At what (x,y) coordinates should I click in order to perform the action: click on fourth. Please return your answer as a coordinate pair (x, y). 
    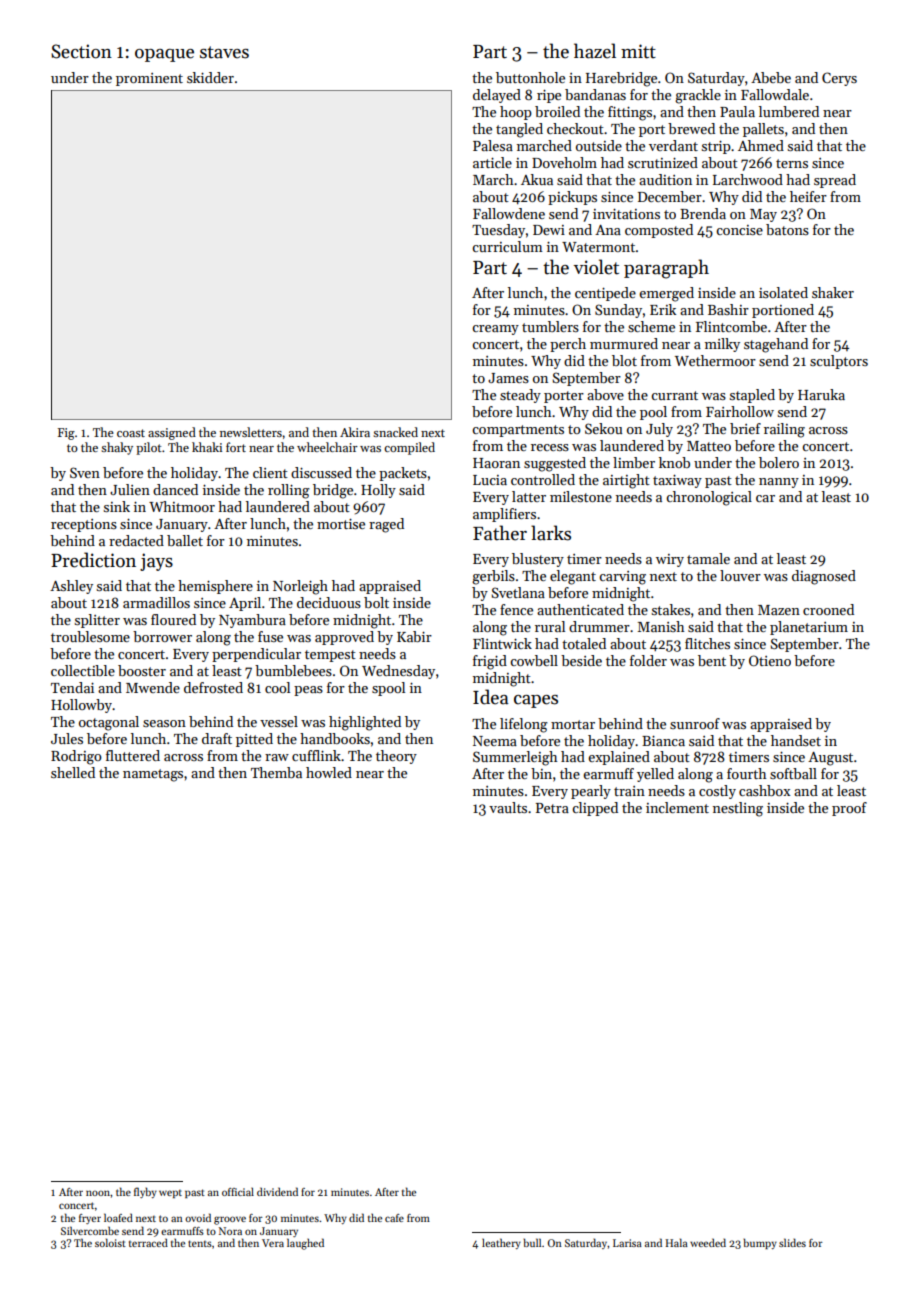
    Looking at the image, I should click on (747, 773).
